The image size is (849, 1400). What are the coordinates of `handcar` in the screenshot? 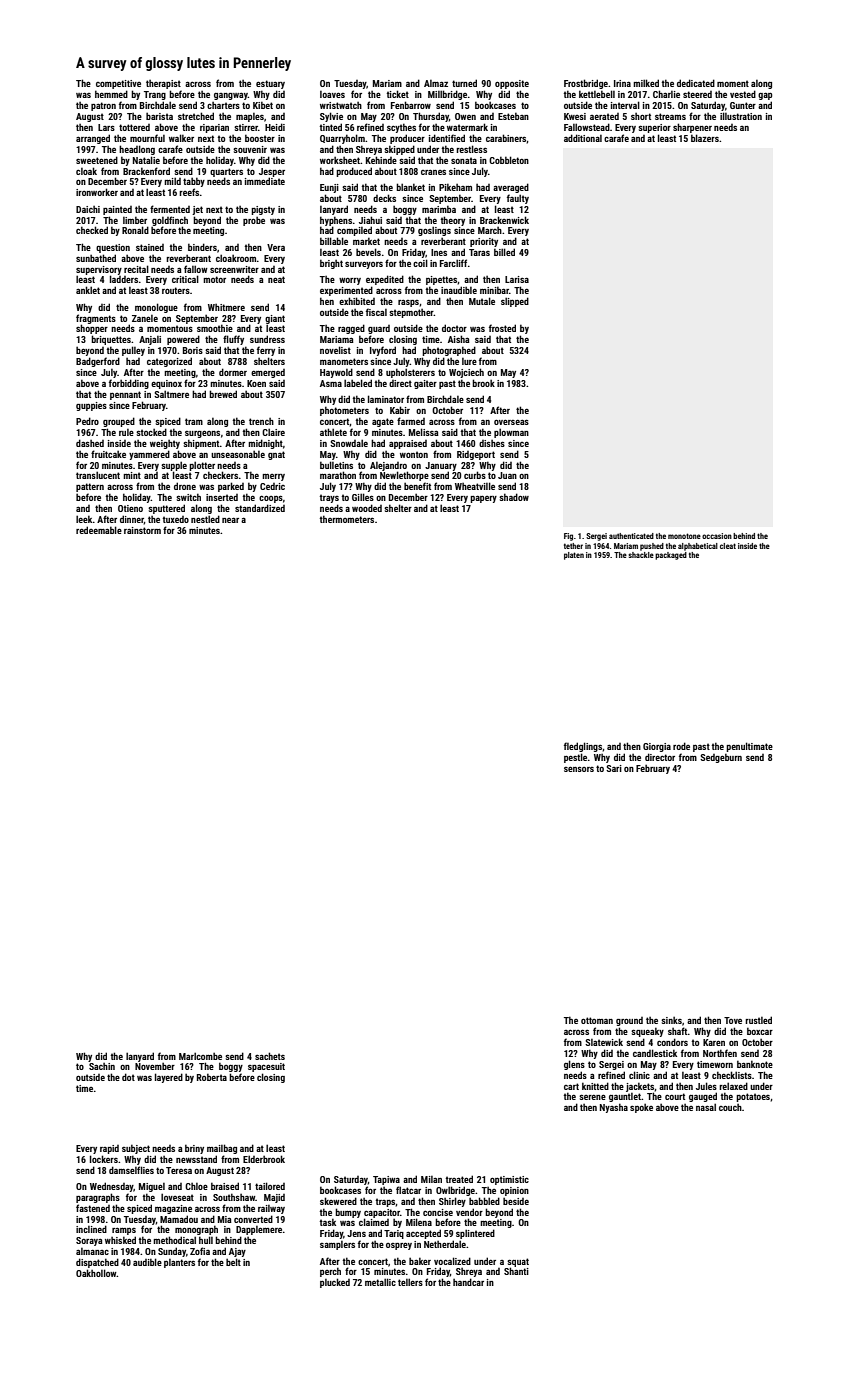 It's located at (468, 1282).
